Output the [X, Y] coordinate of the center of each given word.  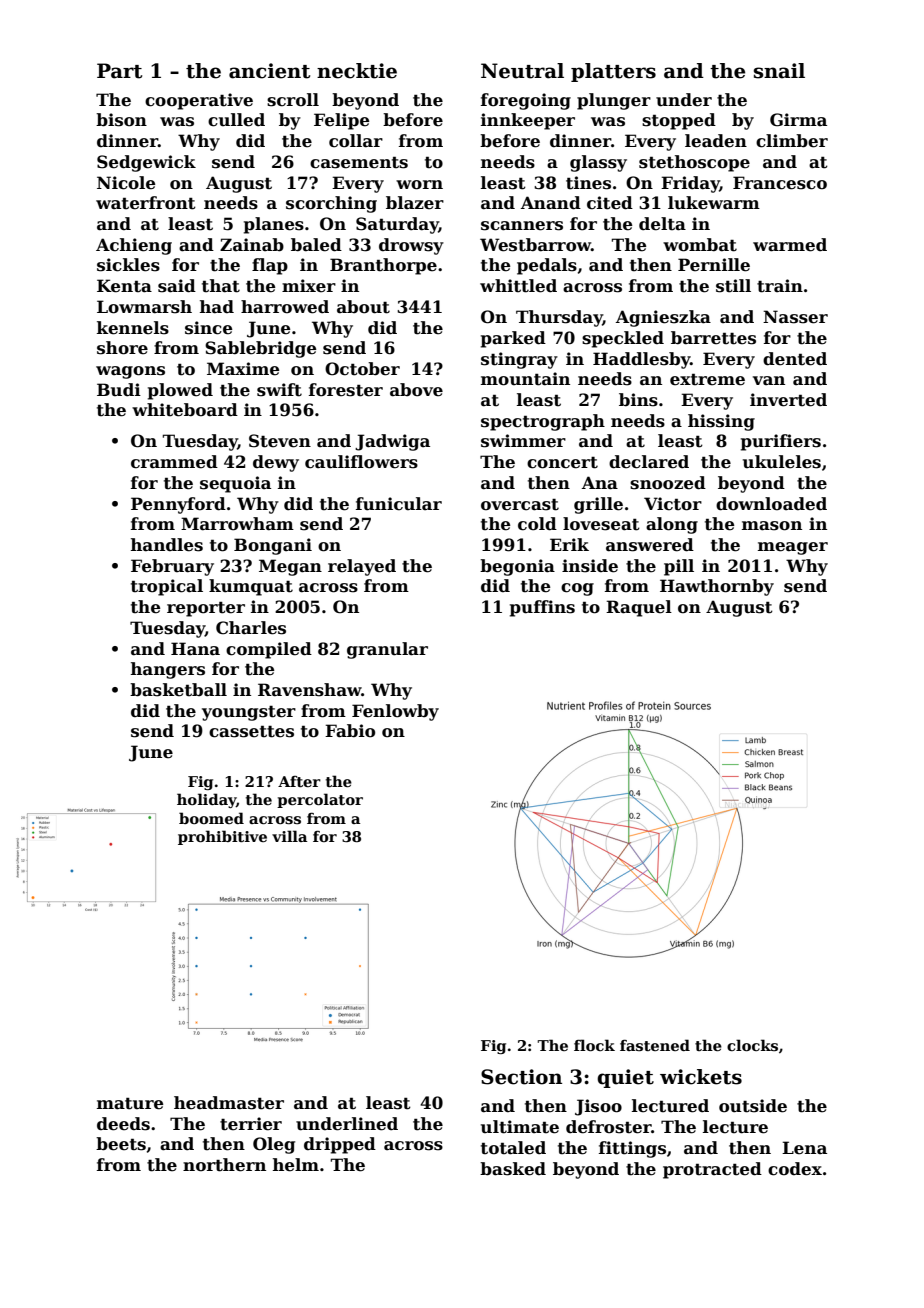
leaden [716, 141]
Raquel [639, 608]
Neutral [522, 71]
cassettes [251, 731]
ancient [269, 71]
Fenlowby [395, 712]
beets [121, 1144]
